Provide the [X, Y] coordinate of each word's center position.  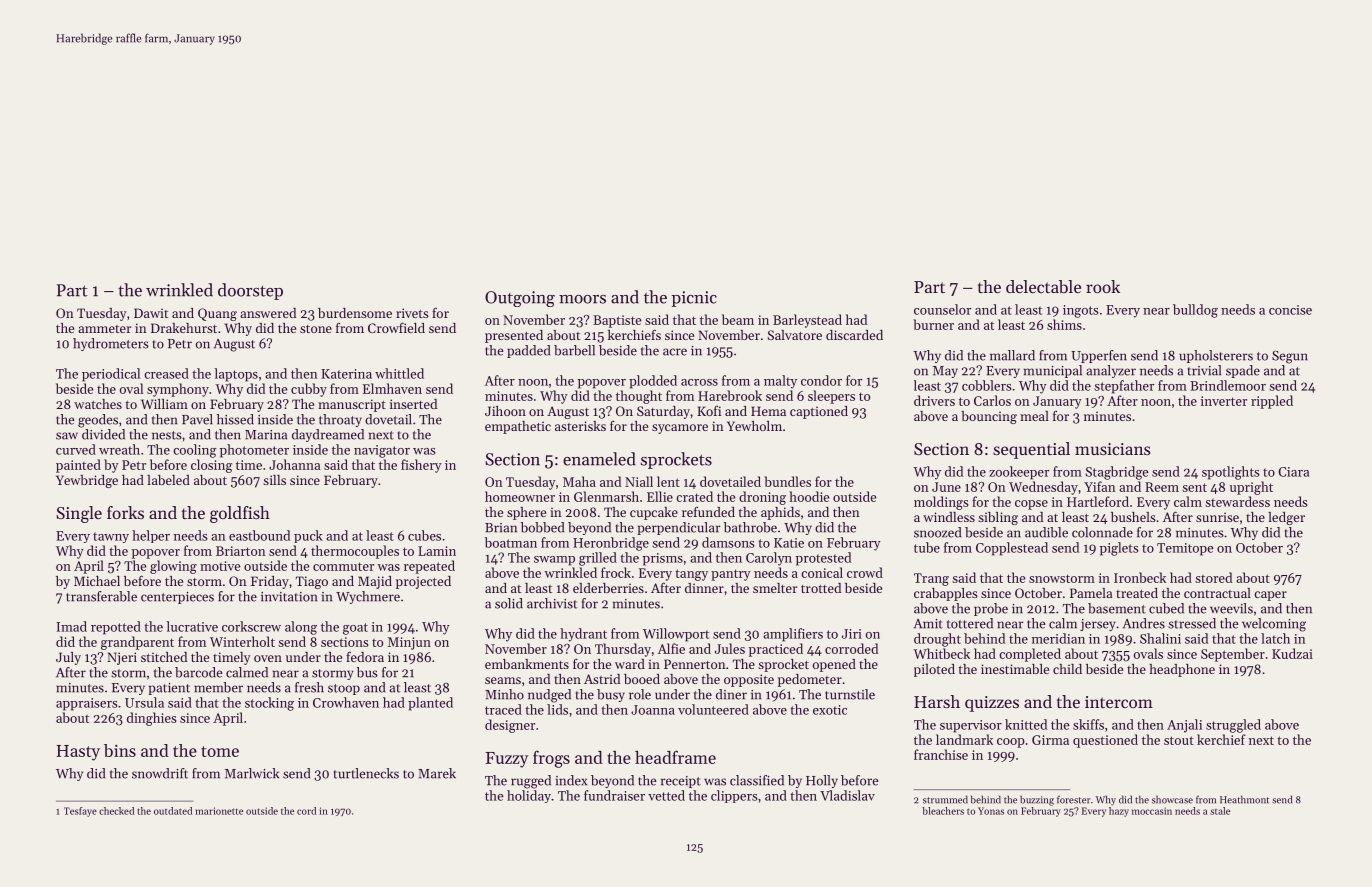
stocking [269, 704]
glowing [173, 567]
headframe [675, 757]
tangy [691, 575]
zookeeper [1019, 473]
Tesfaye [80, 812]
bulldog [1195, 311]
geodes [98, 421]
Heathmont [1244, 799]
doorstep [250, 291]
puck [308, 536]
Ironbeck [1140, 577]
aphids [780, 513]
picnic [694, 299]
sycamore [680, 429]
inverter [1224, 401]
